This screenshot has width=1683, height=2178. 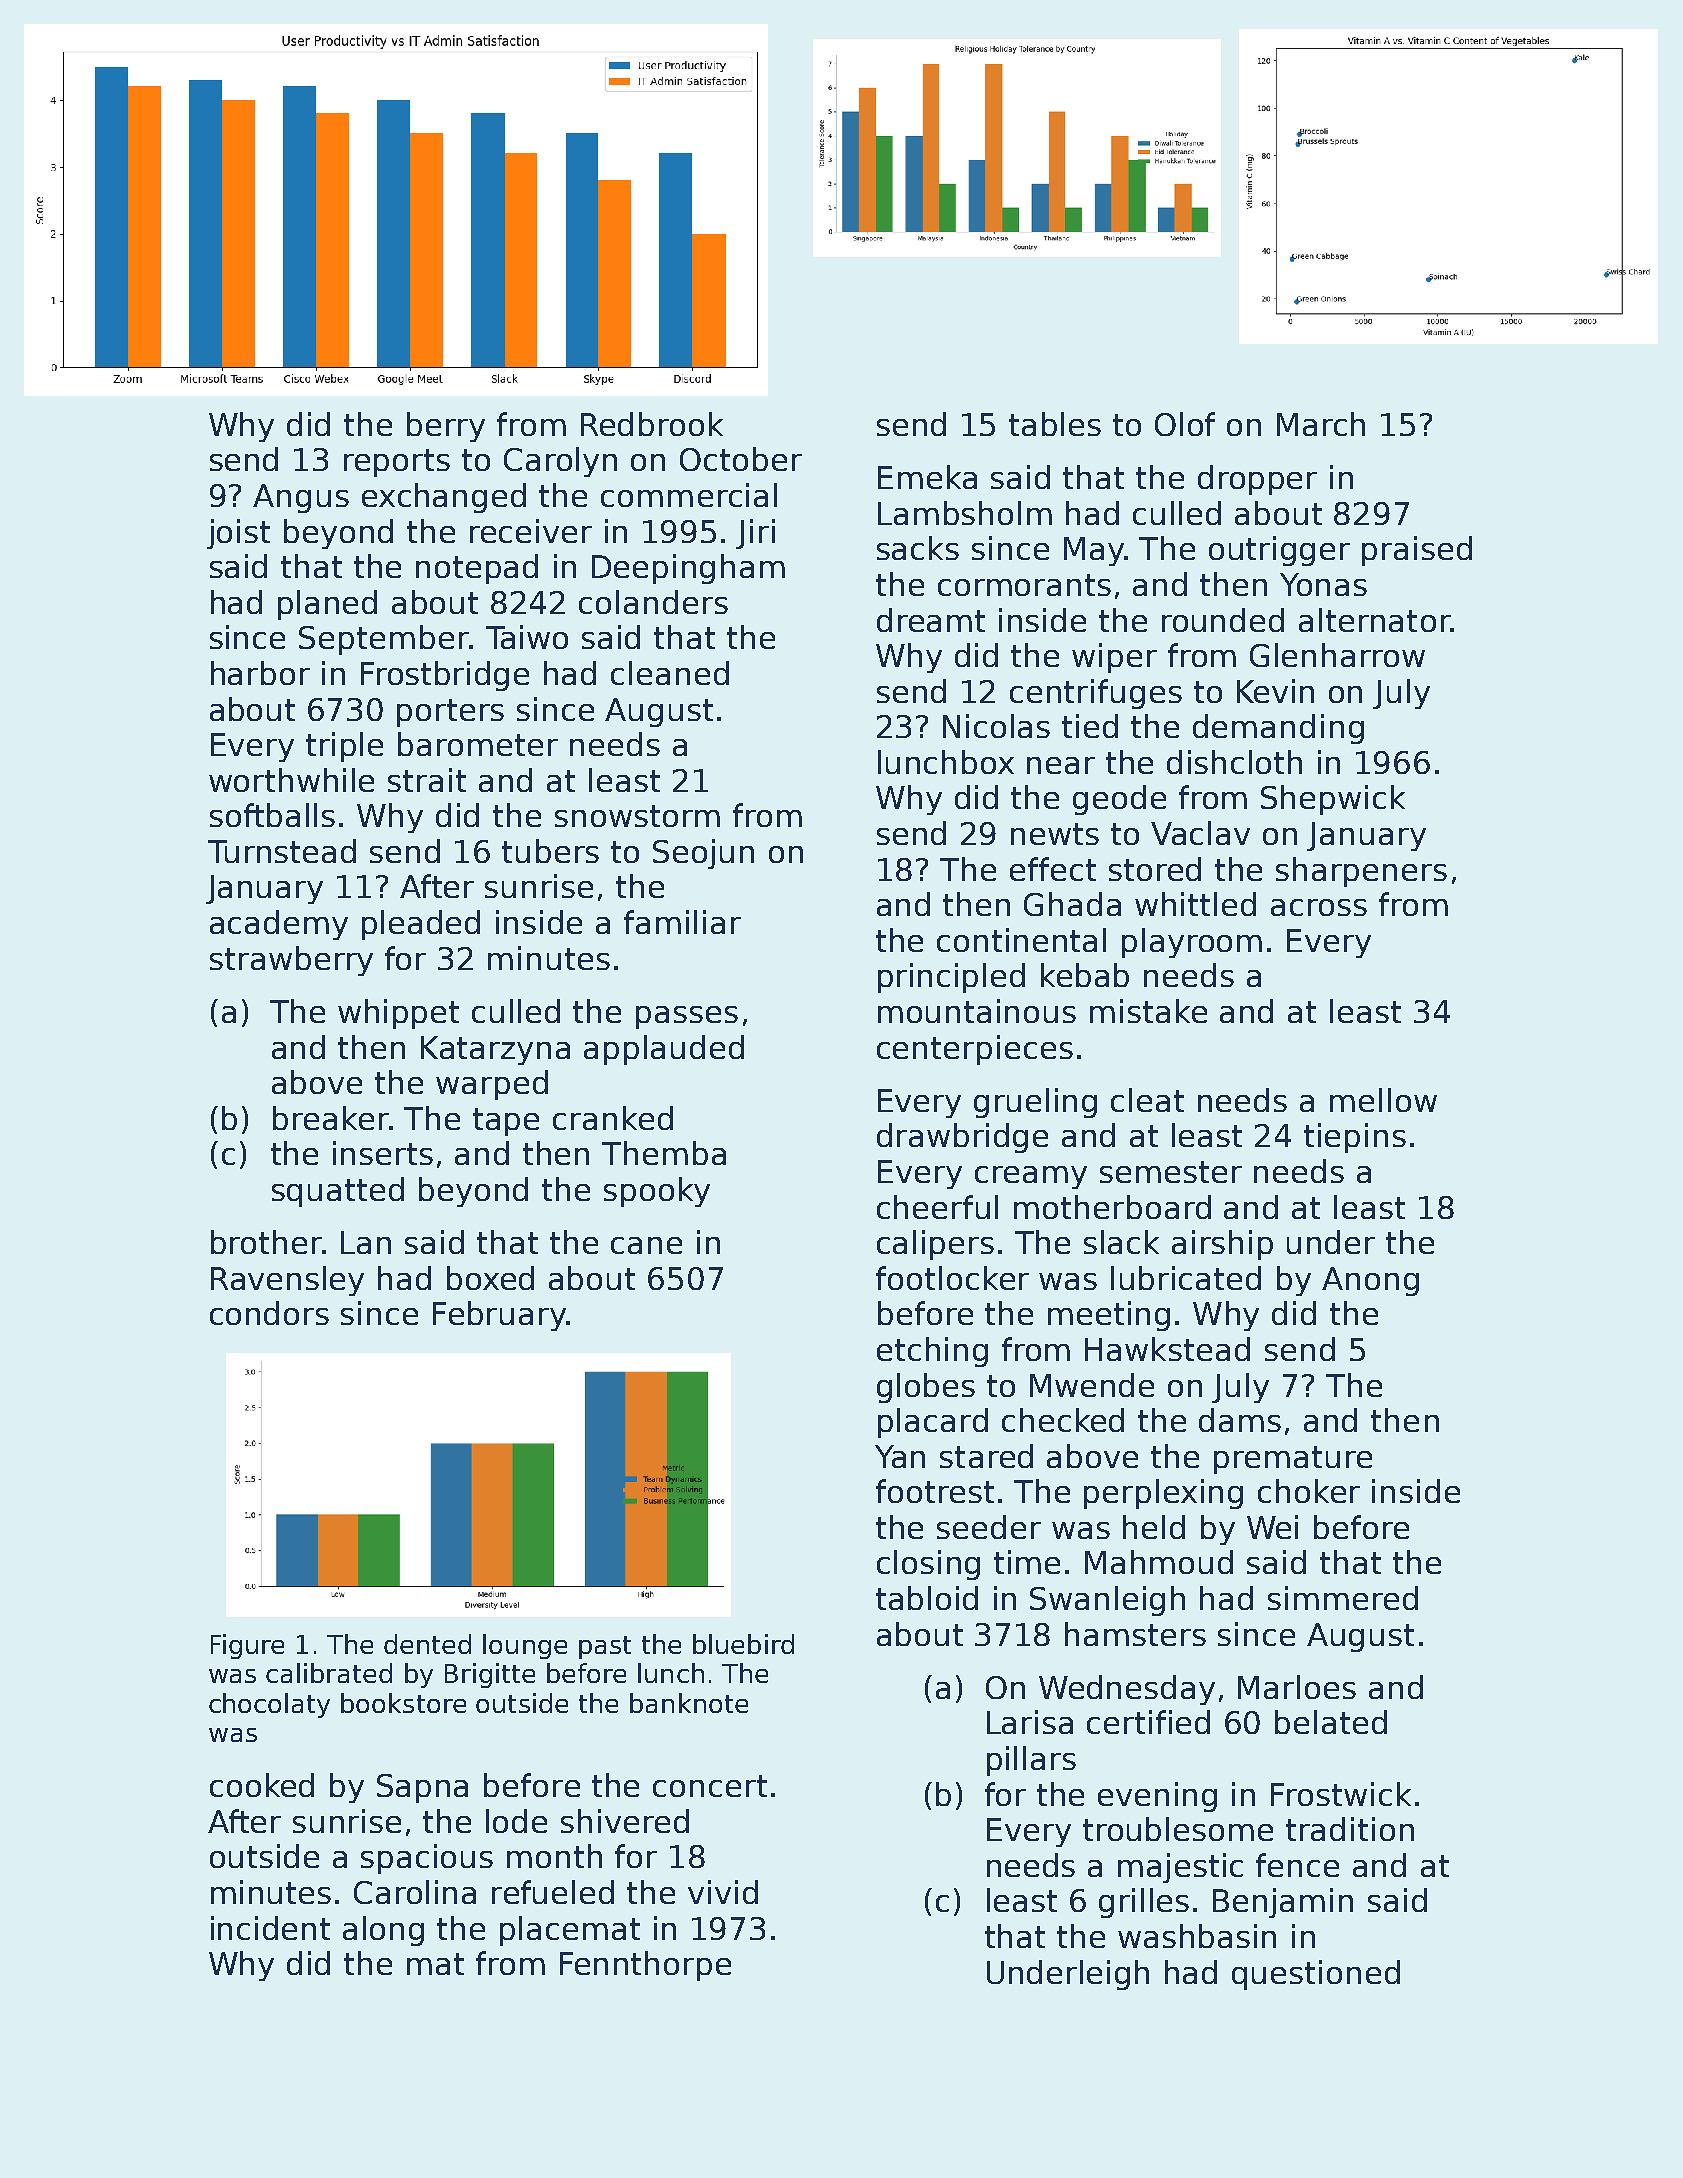 I want to click on Fennthorpe, so click(x=645, y=1966).
